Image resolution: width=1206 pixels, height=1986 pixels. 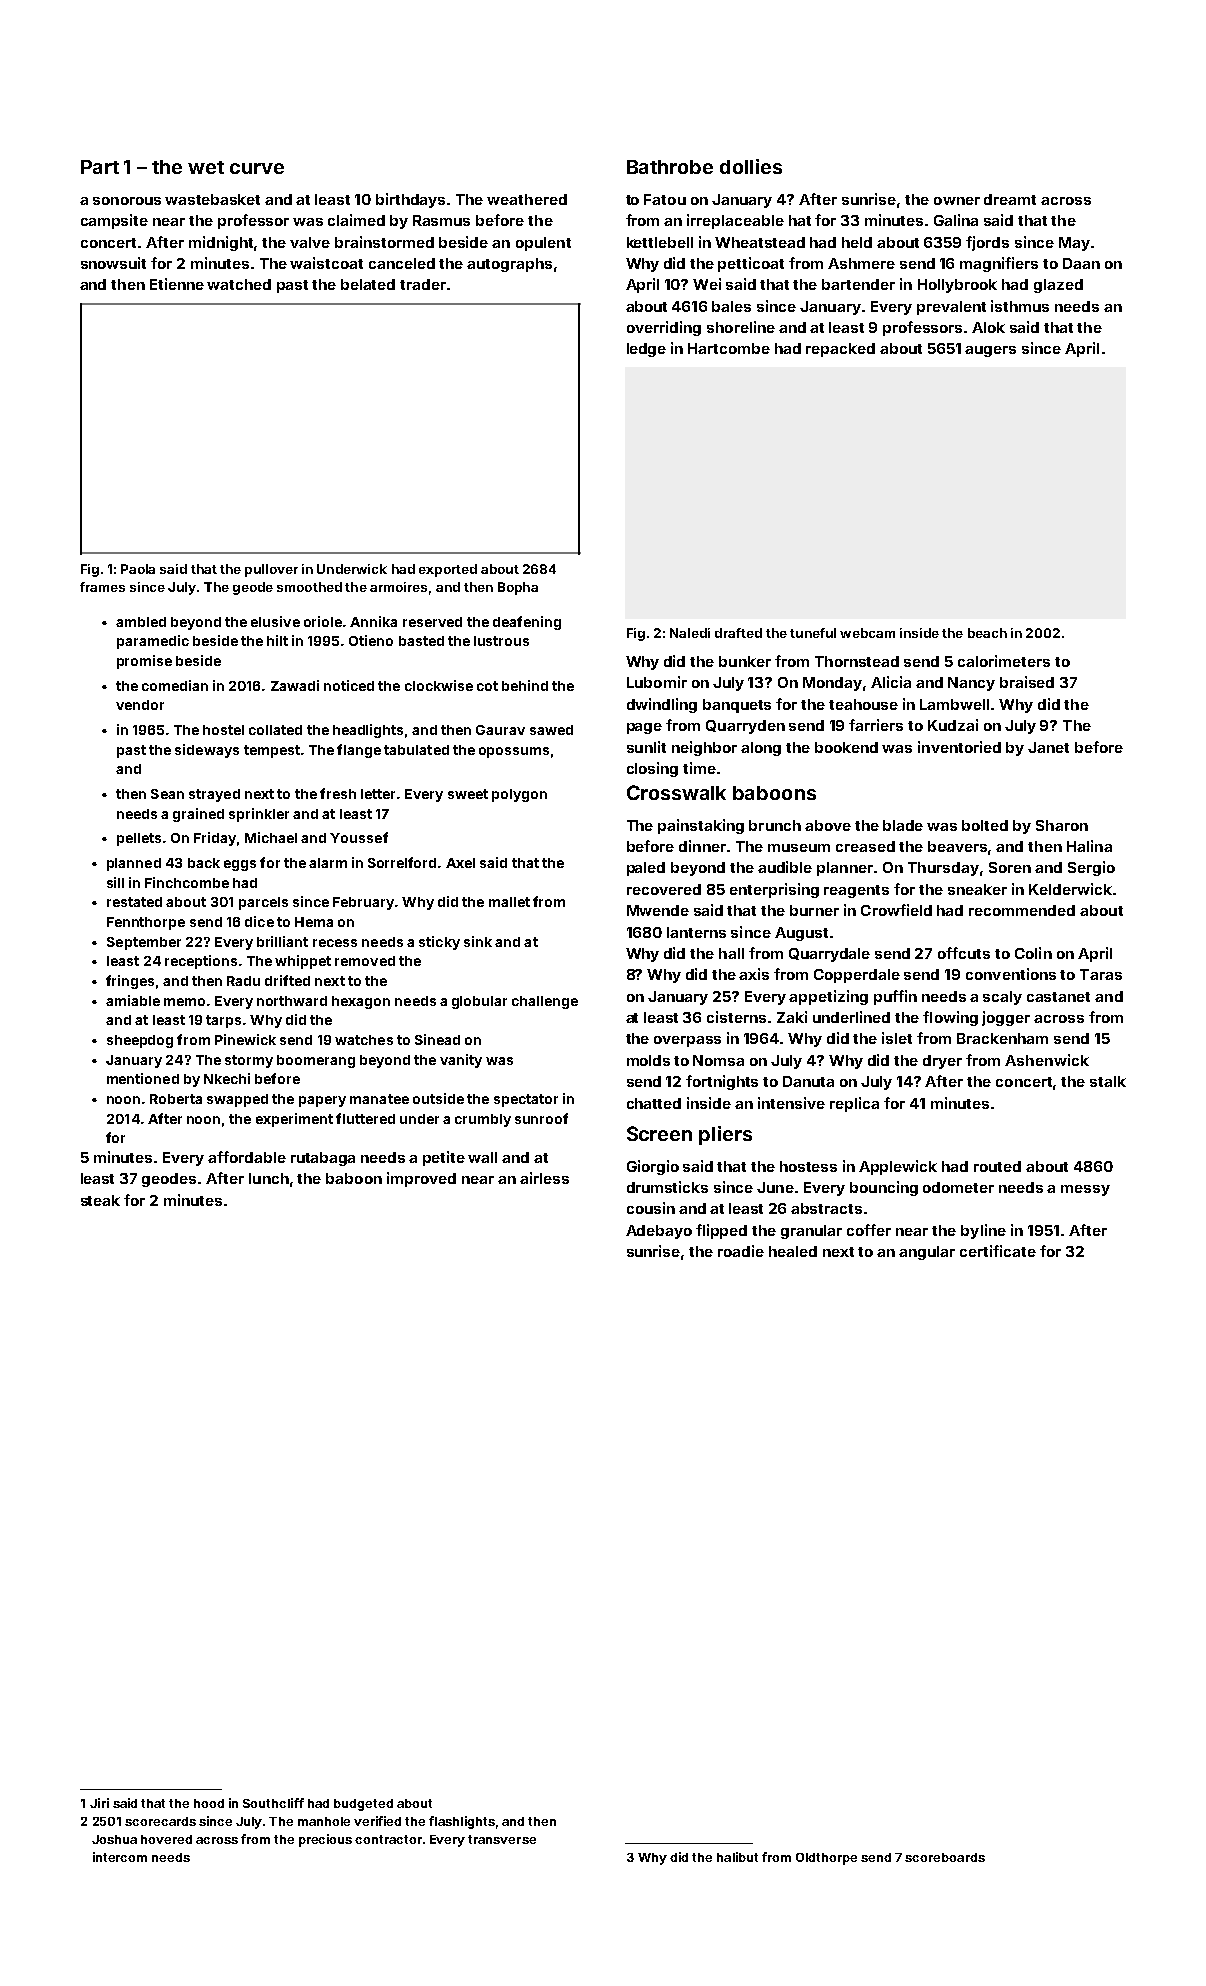 I want to click on globular, so click(x=479, y=1002).
